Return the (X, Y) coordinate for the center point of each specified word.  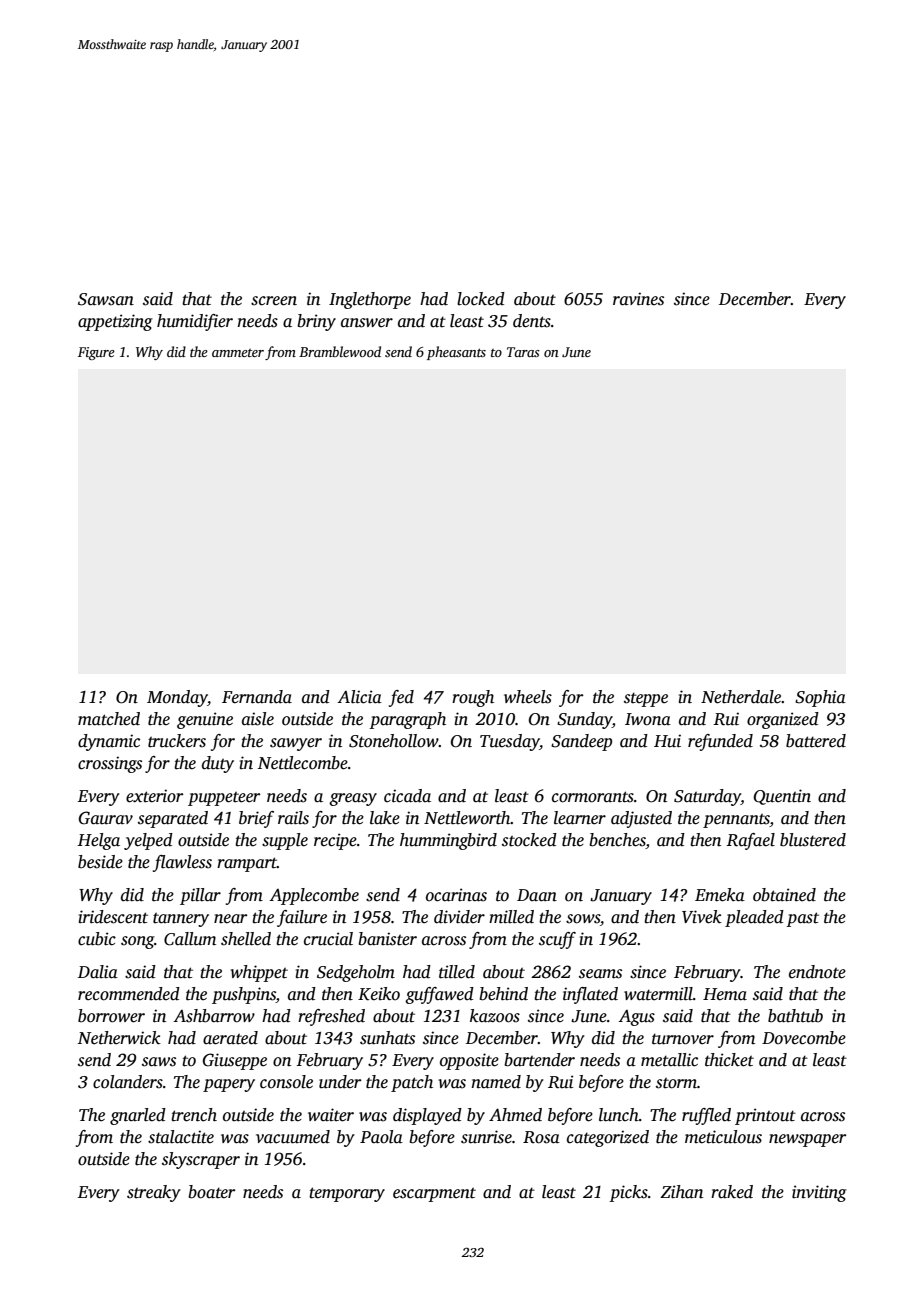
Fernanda (257, 697)
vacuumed (293, 1137)
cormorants (593, 797)
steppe (646, 699)
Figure (96, 353)
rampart (247, 864)
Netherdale (741, 697)
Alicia (359, 697)
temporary (347, 1194)
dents (532, 321)
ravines (638, 299)
